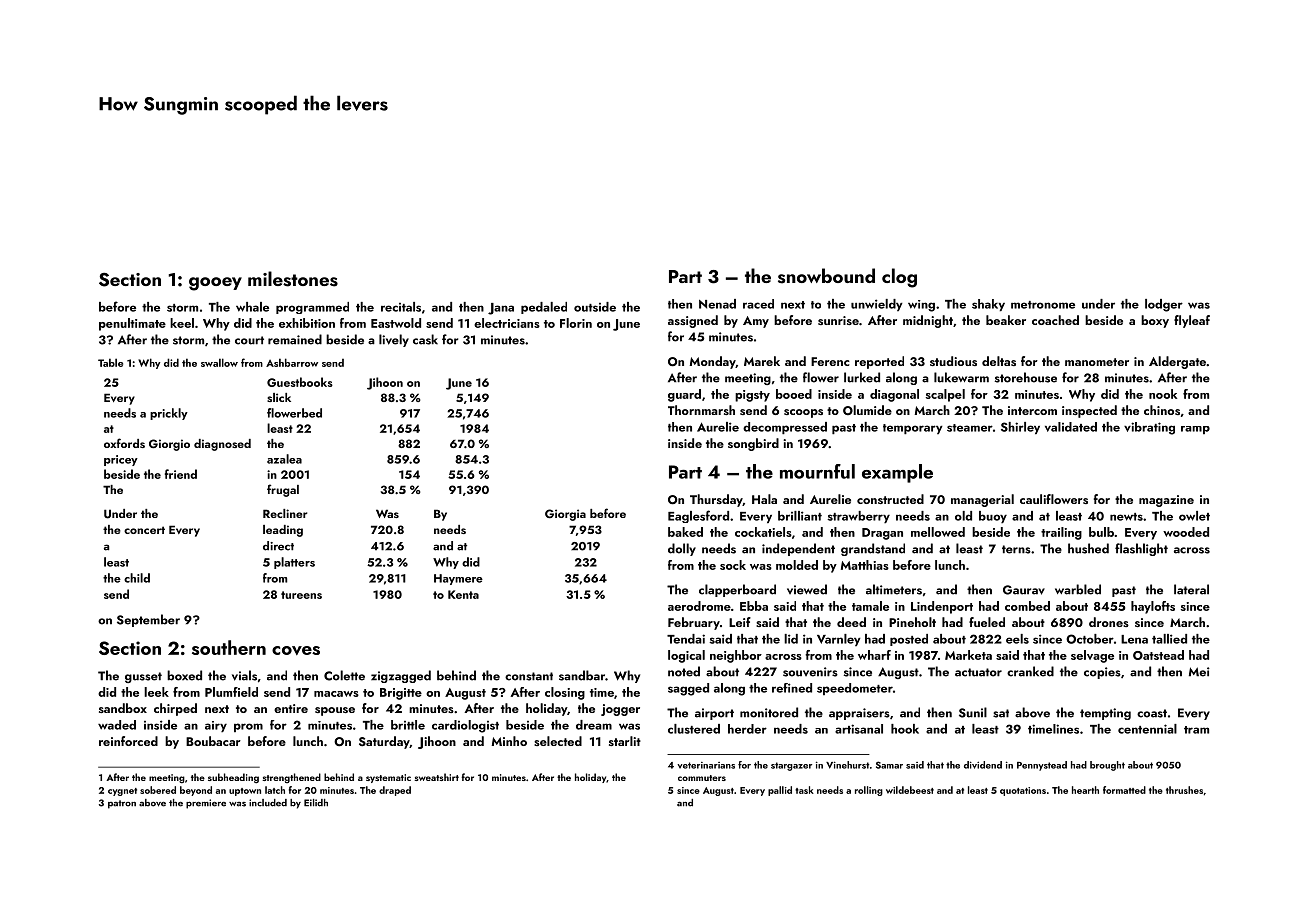 This screenshot has width=1308, height=924. I want to click on Brigitte, so click(401, 694).
